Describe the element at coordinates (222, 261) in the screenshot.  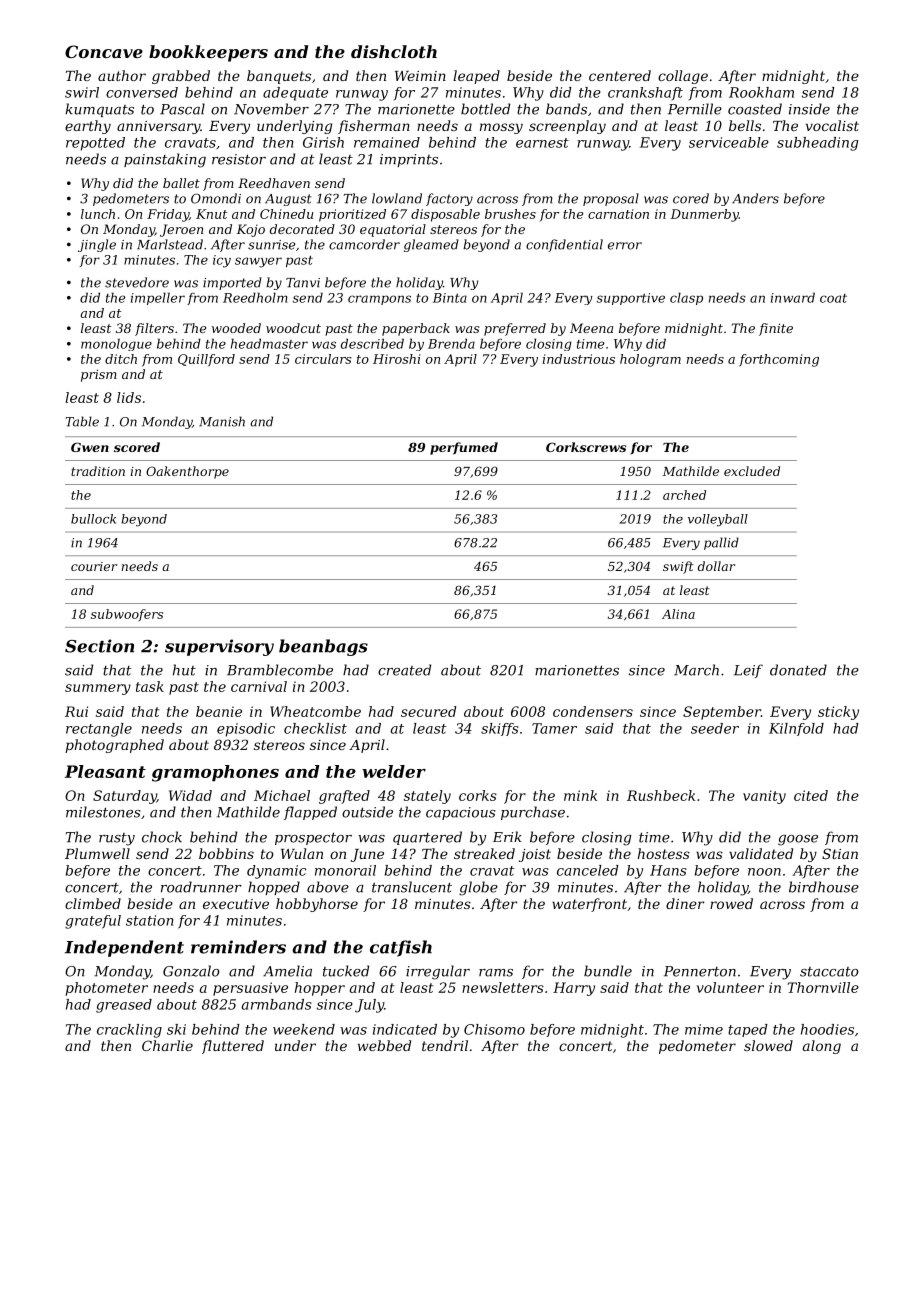
I see `icy` at that location.
